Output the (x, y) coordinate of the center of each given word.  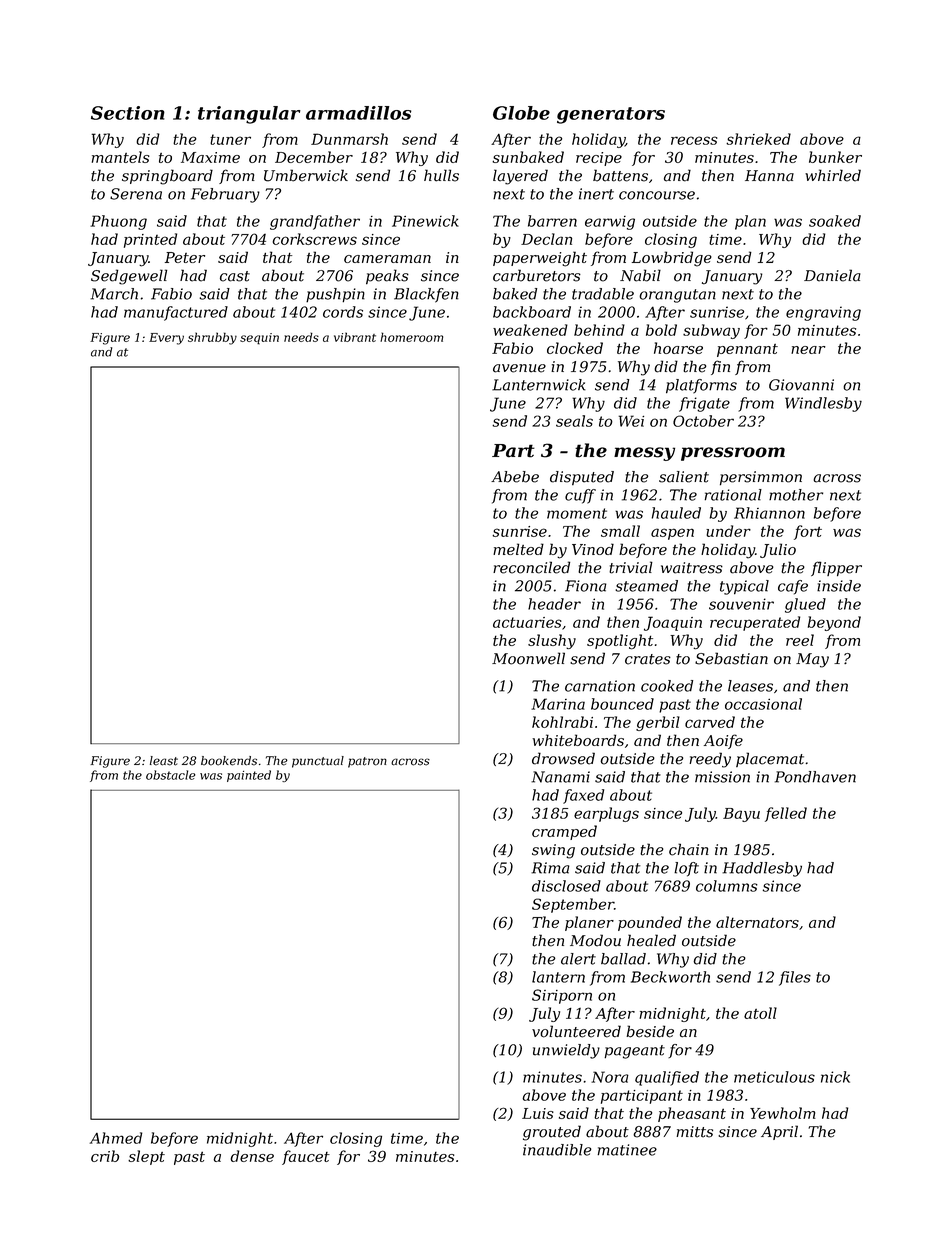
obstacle (170, 775)
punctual (318, 762)
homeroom (411, 337)
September (573, 905)
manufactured (176, 313)
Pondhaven (815, 777)
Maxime (210, 157)
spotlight (620, 642)
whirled (833, 175)
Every (166, 339)
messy (644, 454)
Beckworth (670, 977)
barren (552, 221)
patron (367, 762)
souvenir (741, 604)
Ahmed (116, 1138)
